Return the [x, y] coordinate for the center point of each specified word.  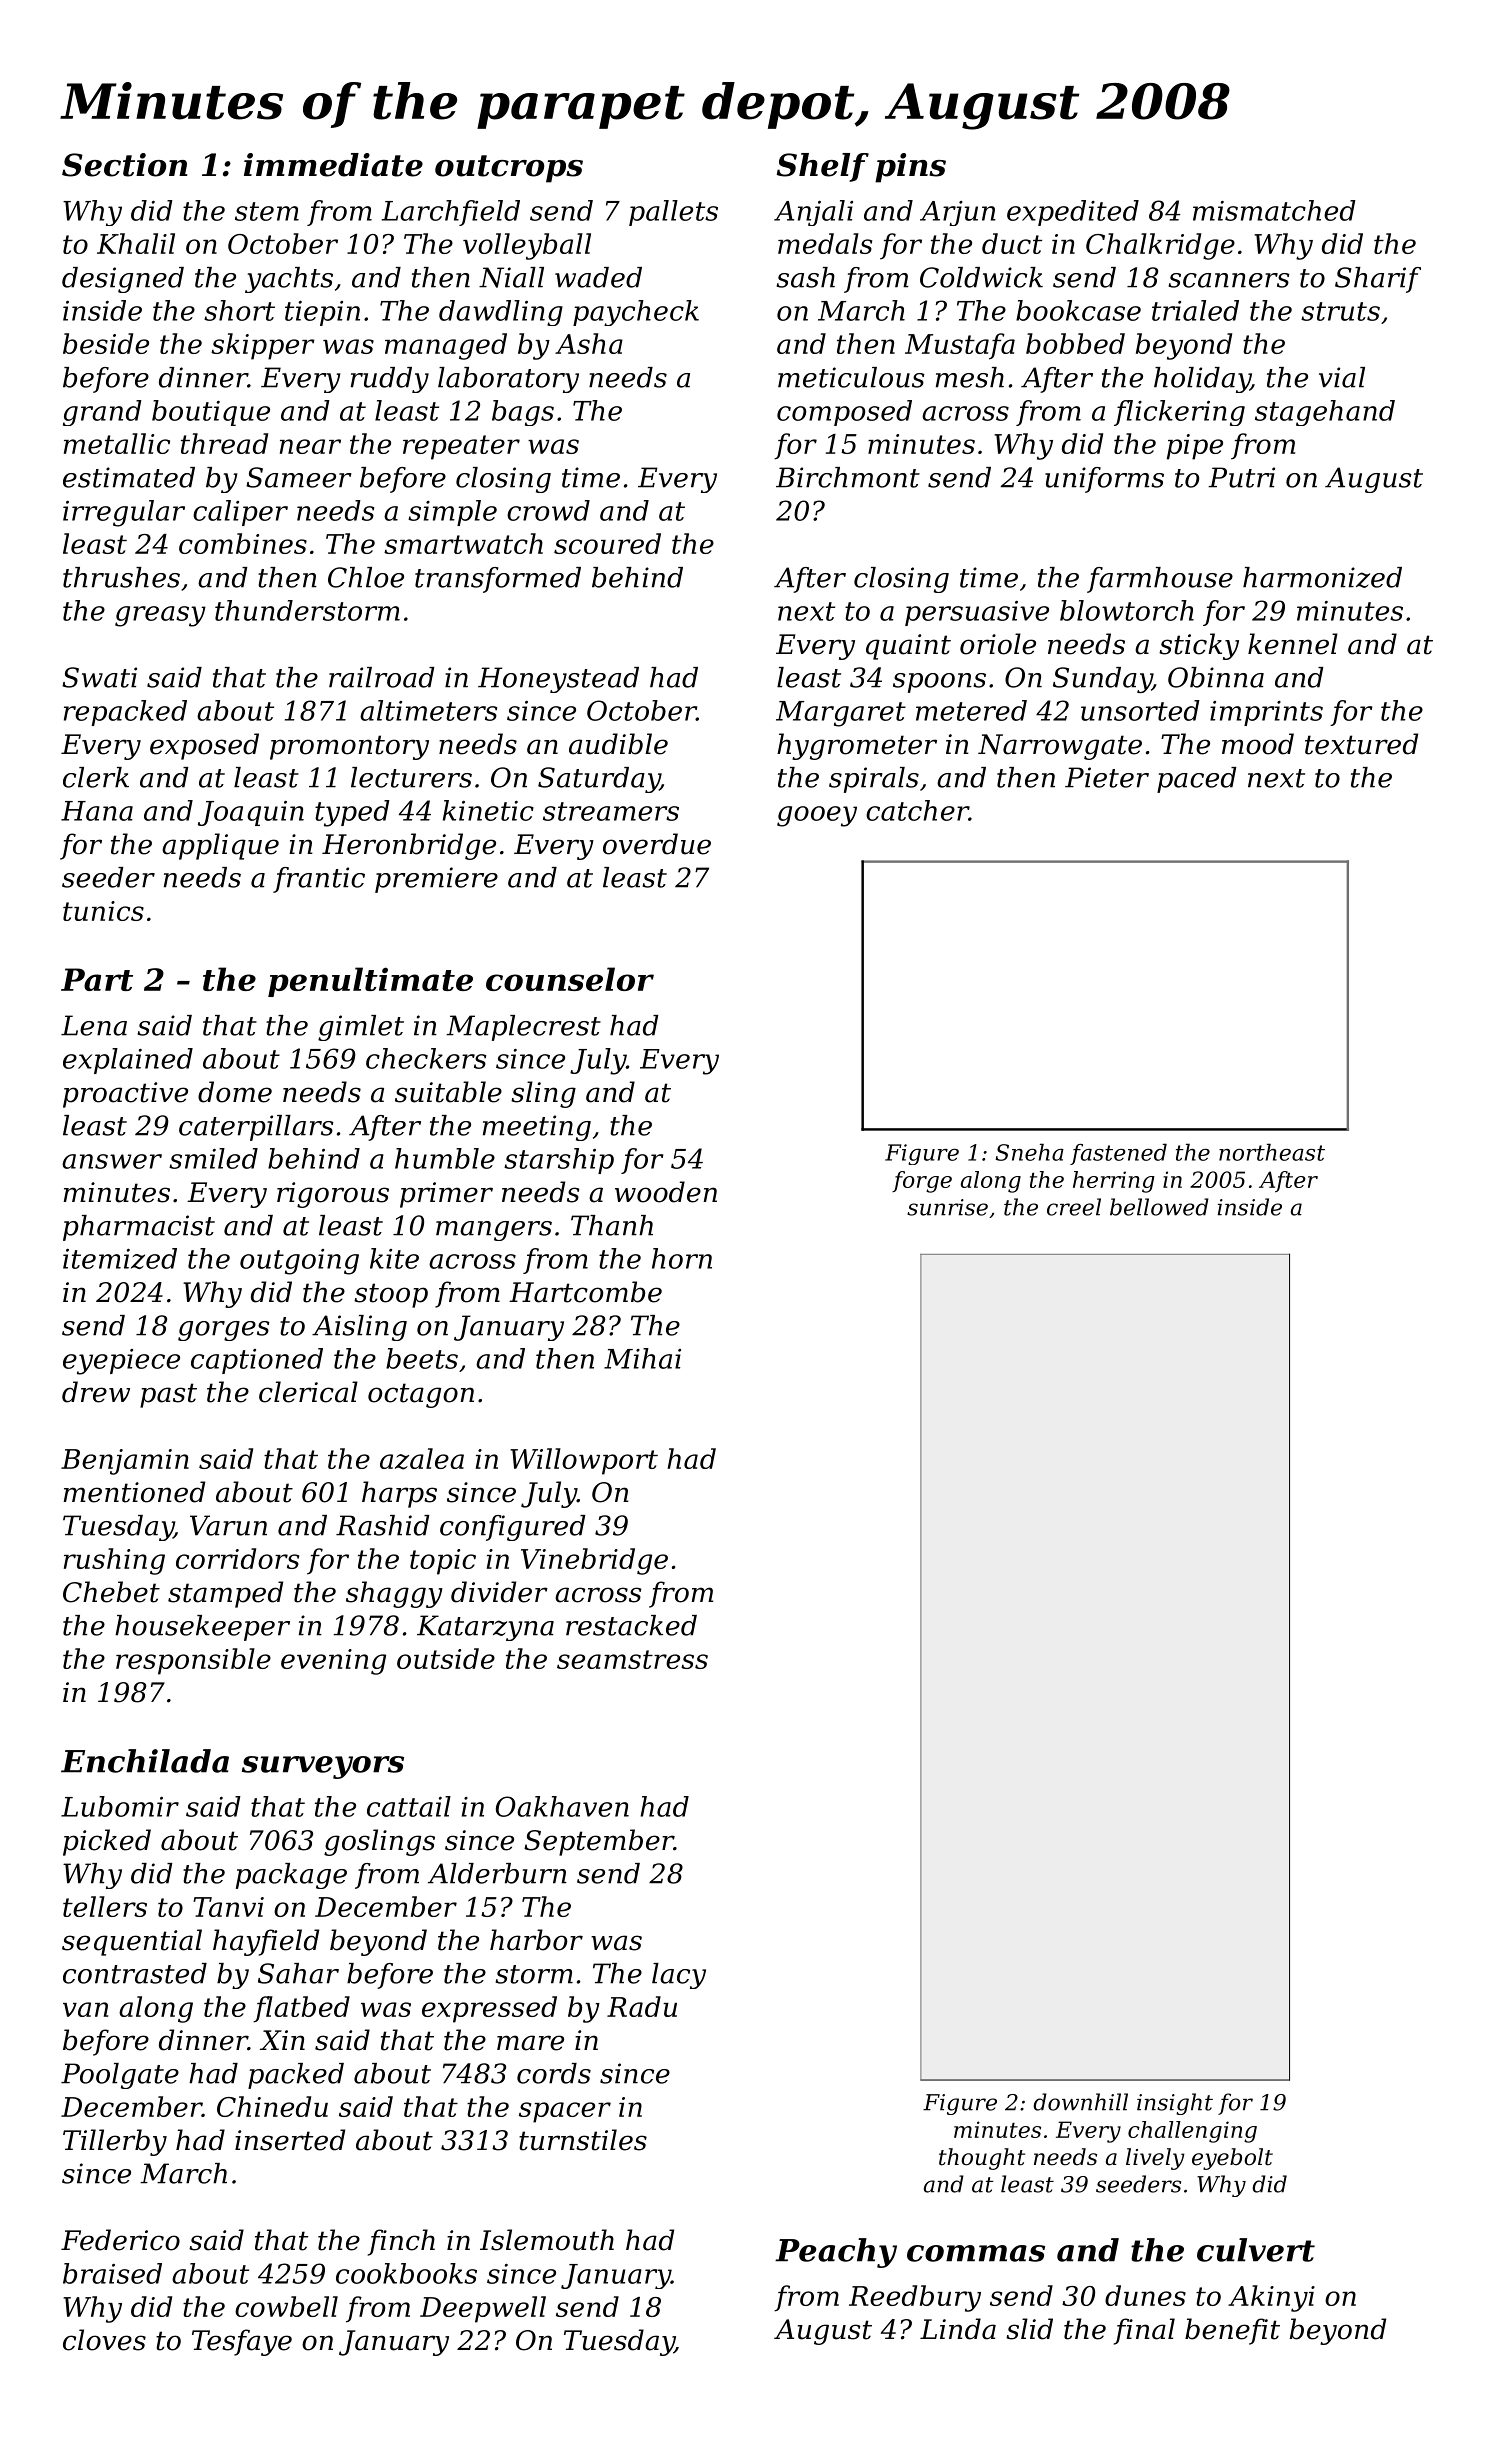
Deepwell [483, 2309]
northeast [1272, 1152]
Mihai [642, 1358]
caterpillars [256, 1128]
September [599, 1842]
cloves [104, 2340]
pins [910, 168]
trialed [1195, 310]
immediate [333, 165]
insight [1175, 2104]
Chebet [111, 1592]
